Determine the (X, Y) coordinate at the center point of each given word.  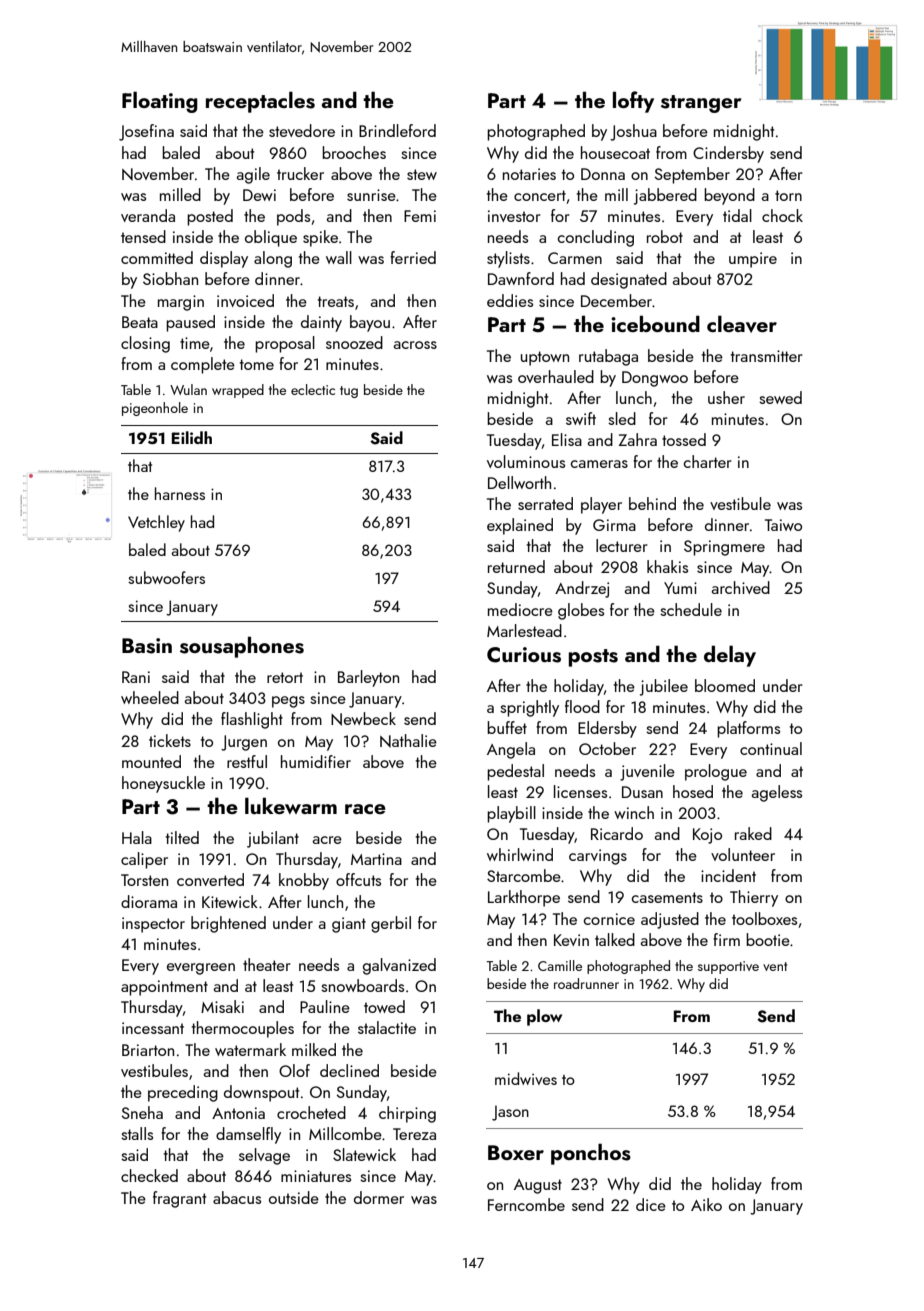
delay (730, 656)
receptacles (260, 102)
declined (349, 1070)
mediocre (520, 609)
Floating (160, 102)
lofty (633, 102)
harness (180, 493)
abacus (237, 1197)
